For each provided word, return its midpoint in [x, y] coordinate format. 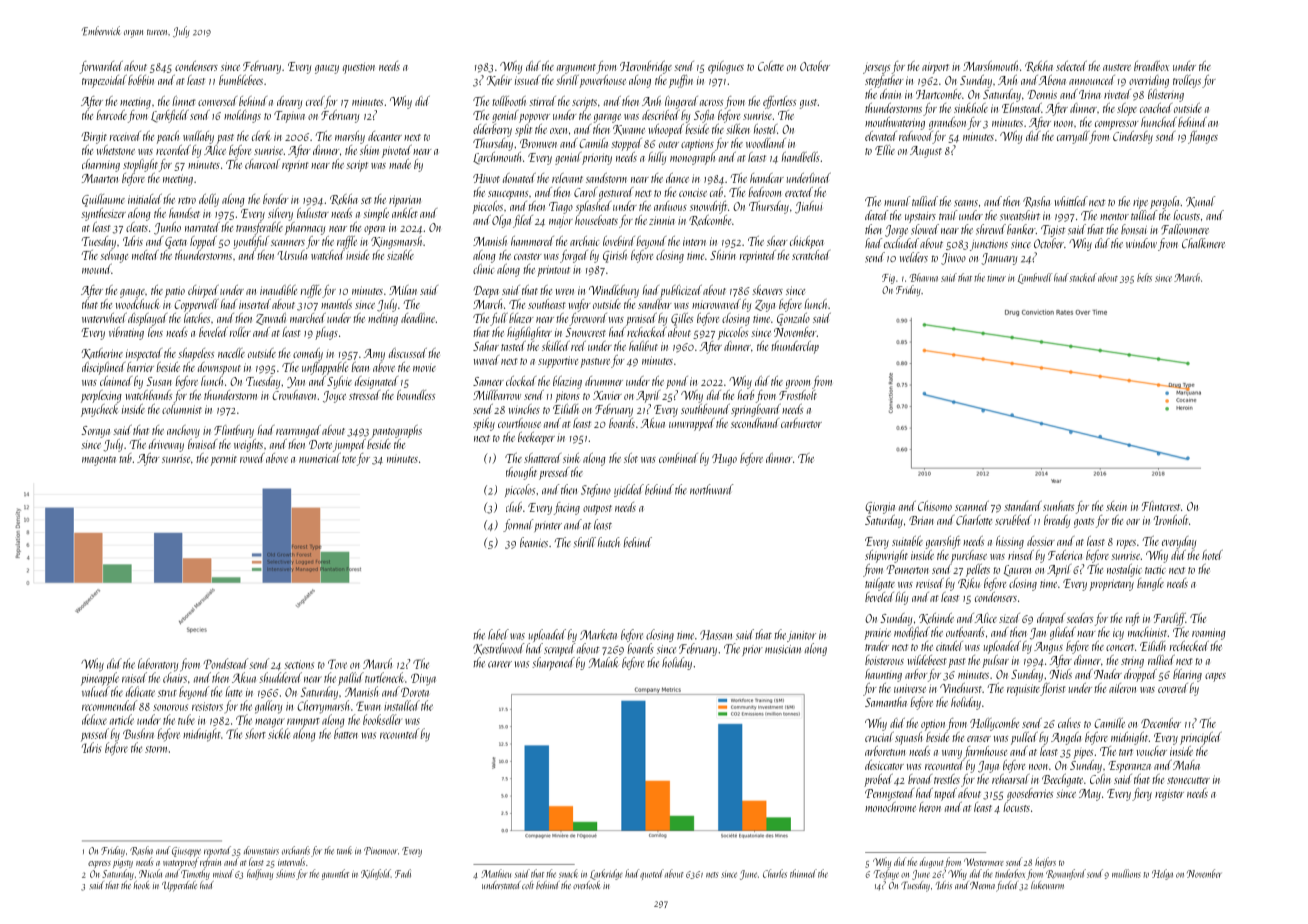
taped [945, 794]
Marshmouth [990, 66]
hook [141, 885]
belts [1144, 277]
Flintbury [234, 431]
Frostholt [798, 395]
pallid [351, 679]
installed [402, 705]
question [359, 68]
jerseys [876, 68]
